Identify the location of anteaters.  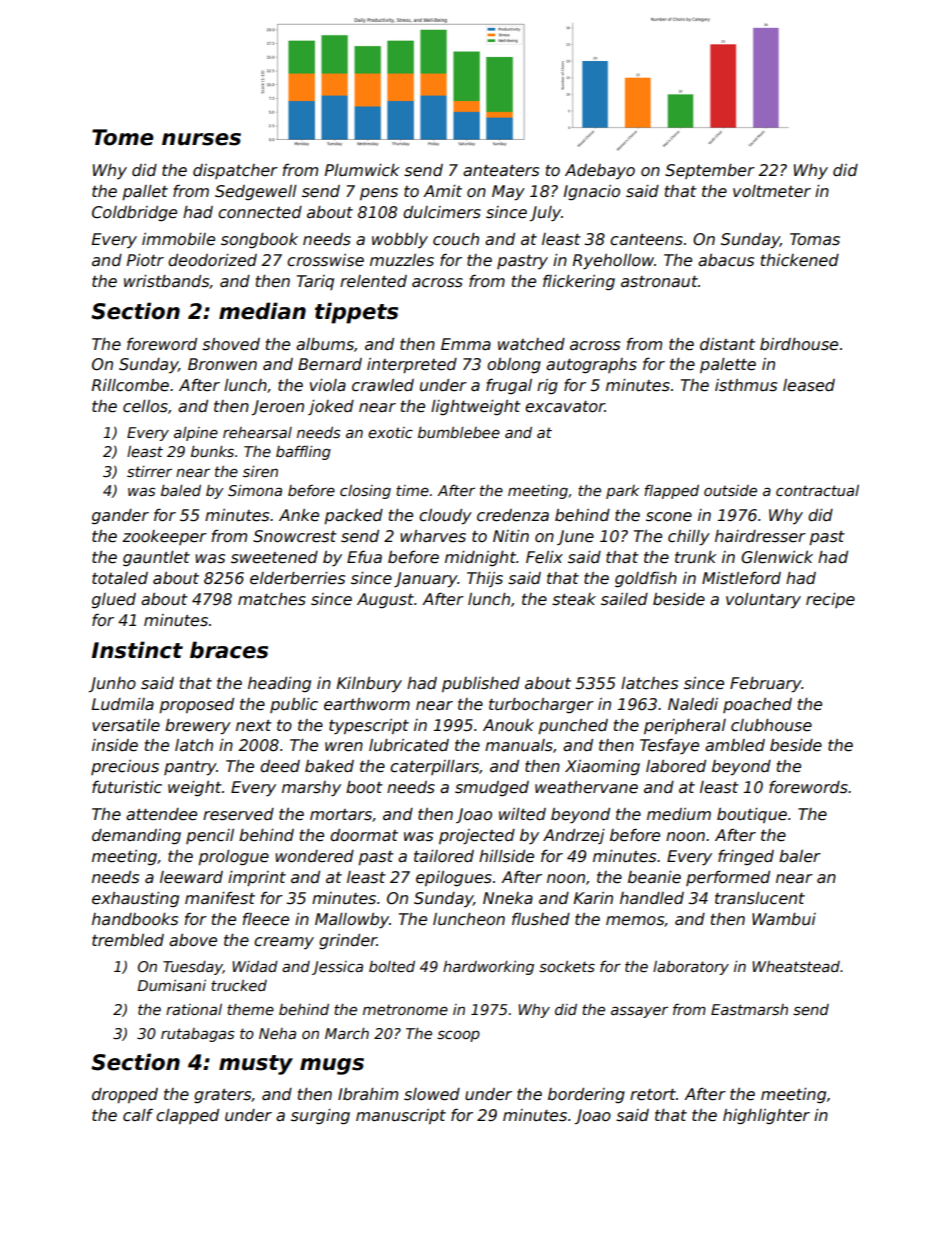
(501, 171).
